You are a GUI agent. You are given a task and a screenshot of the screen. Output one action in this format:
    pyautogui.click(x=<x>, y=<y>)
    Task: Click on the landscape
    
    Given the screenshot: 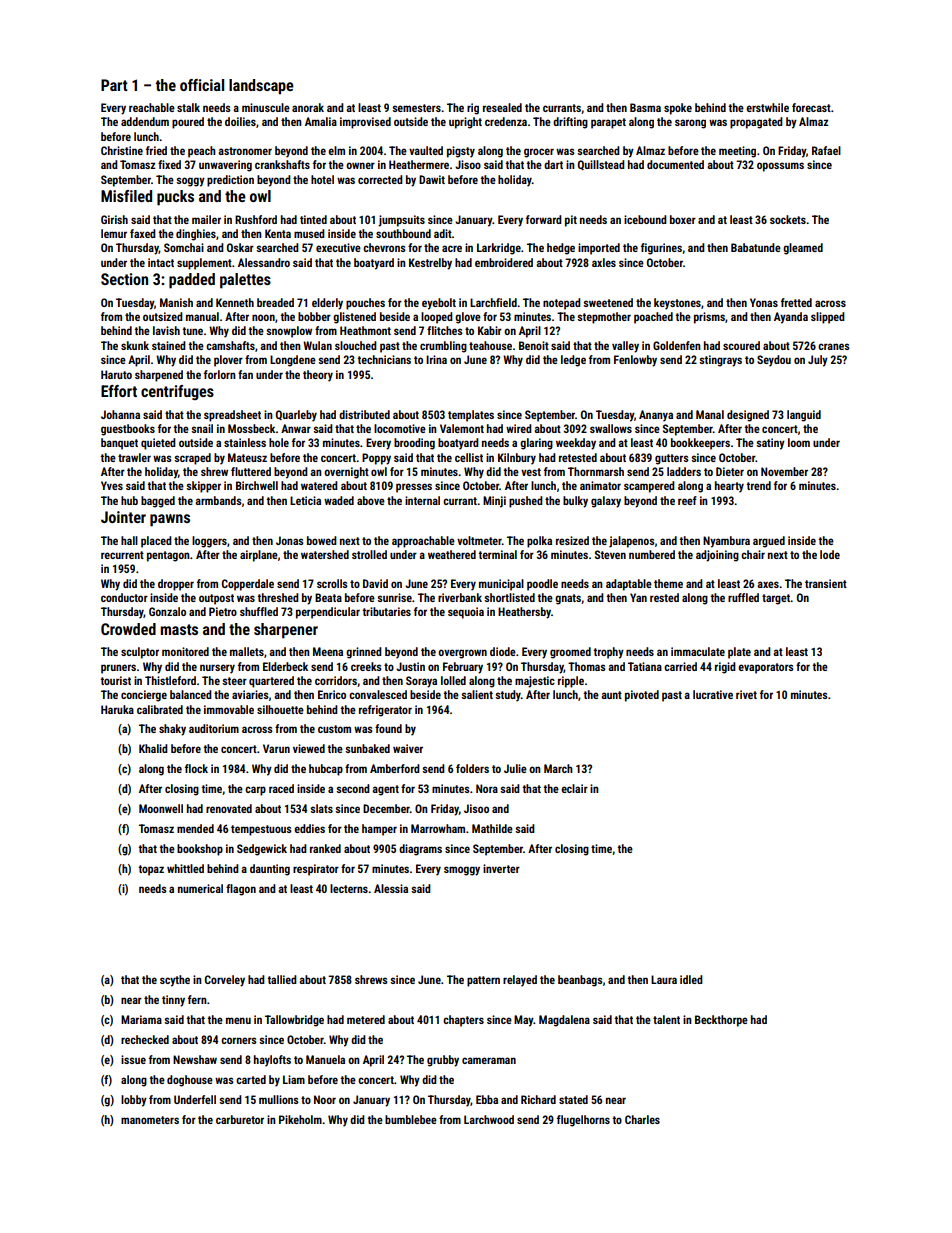 What is the action you would take?
    pyautogui.click(x=261, y=87)
